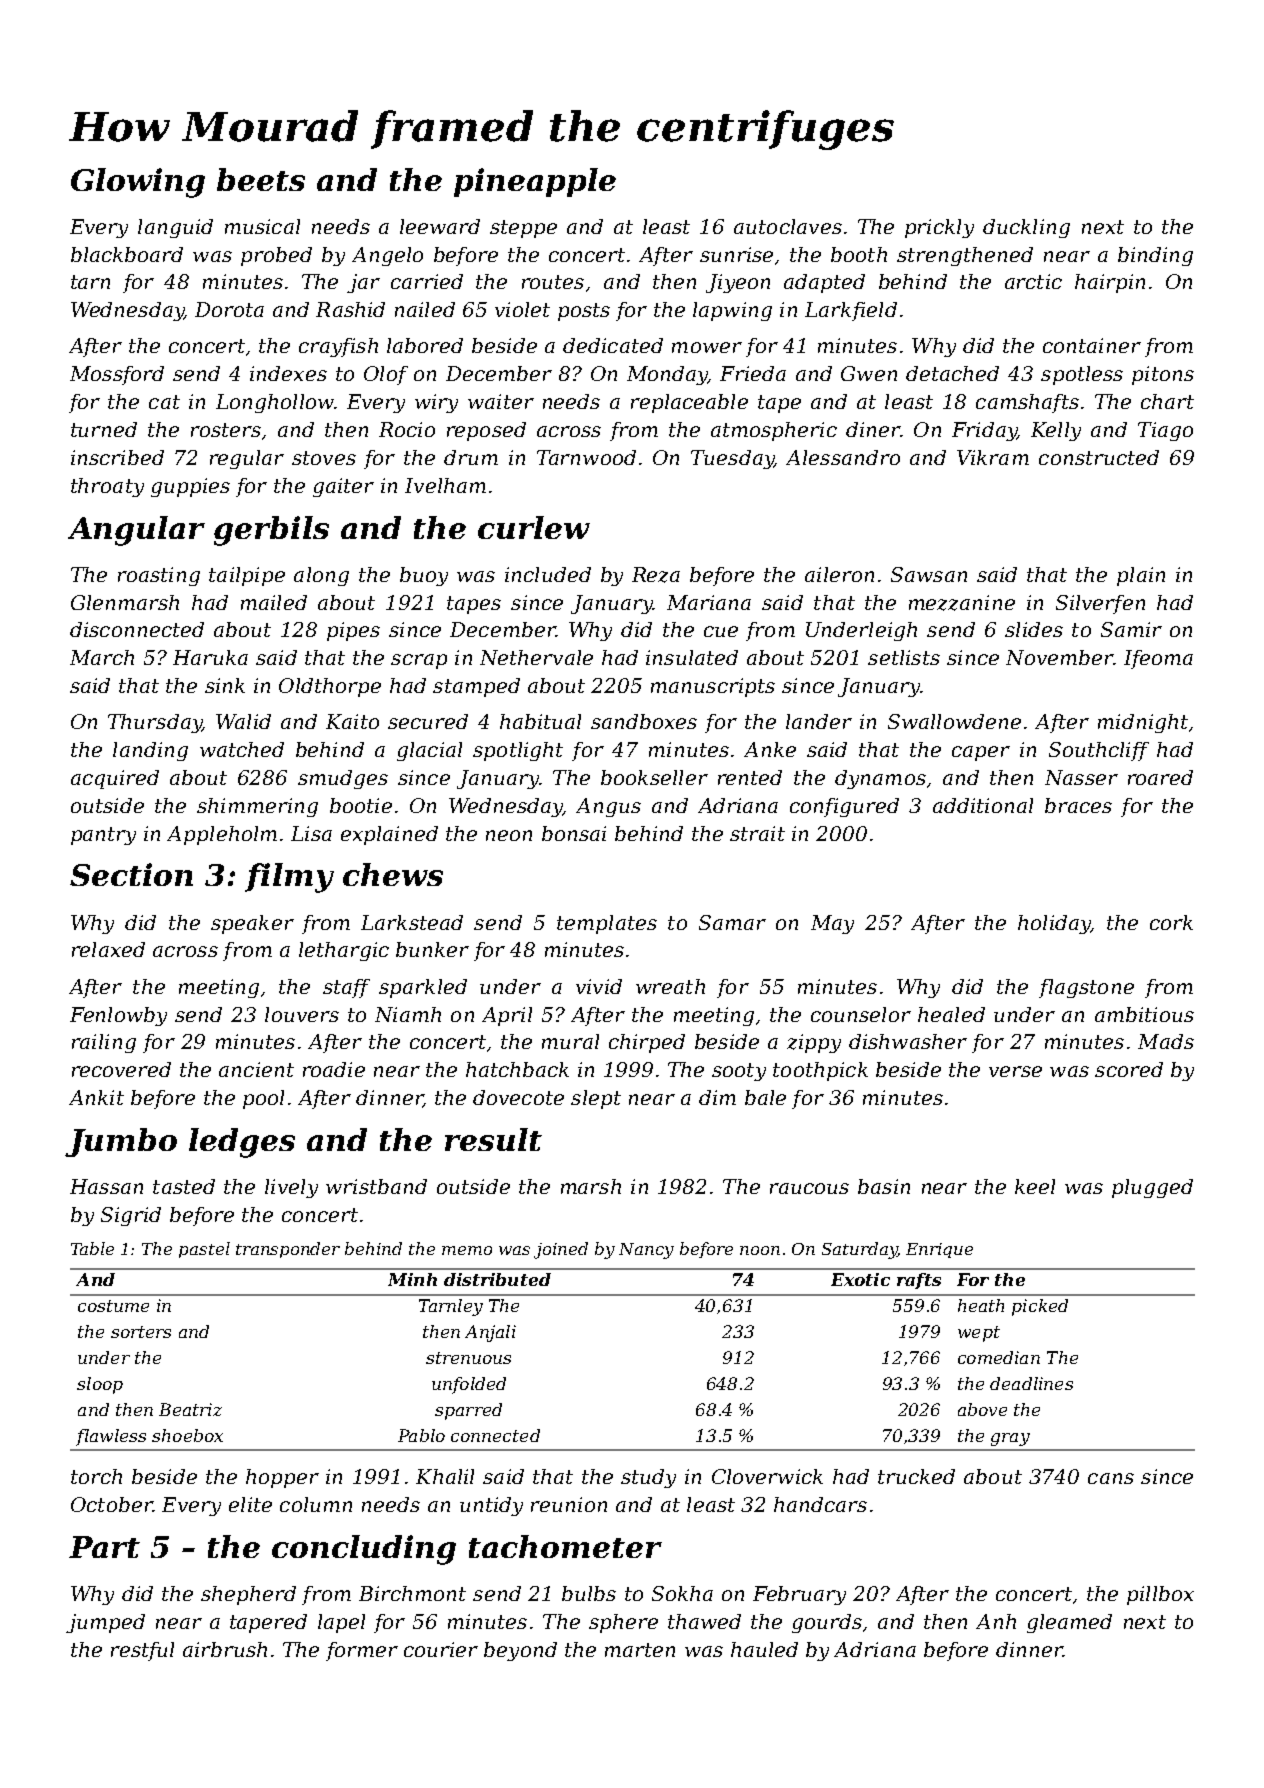 This document has height=1788, width=1264. What do you see at coordinates (111, 1437) in the document?
I see `flawless` at bounding box center [111, 1437].
